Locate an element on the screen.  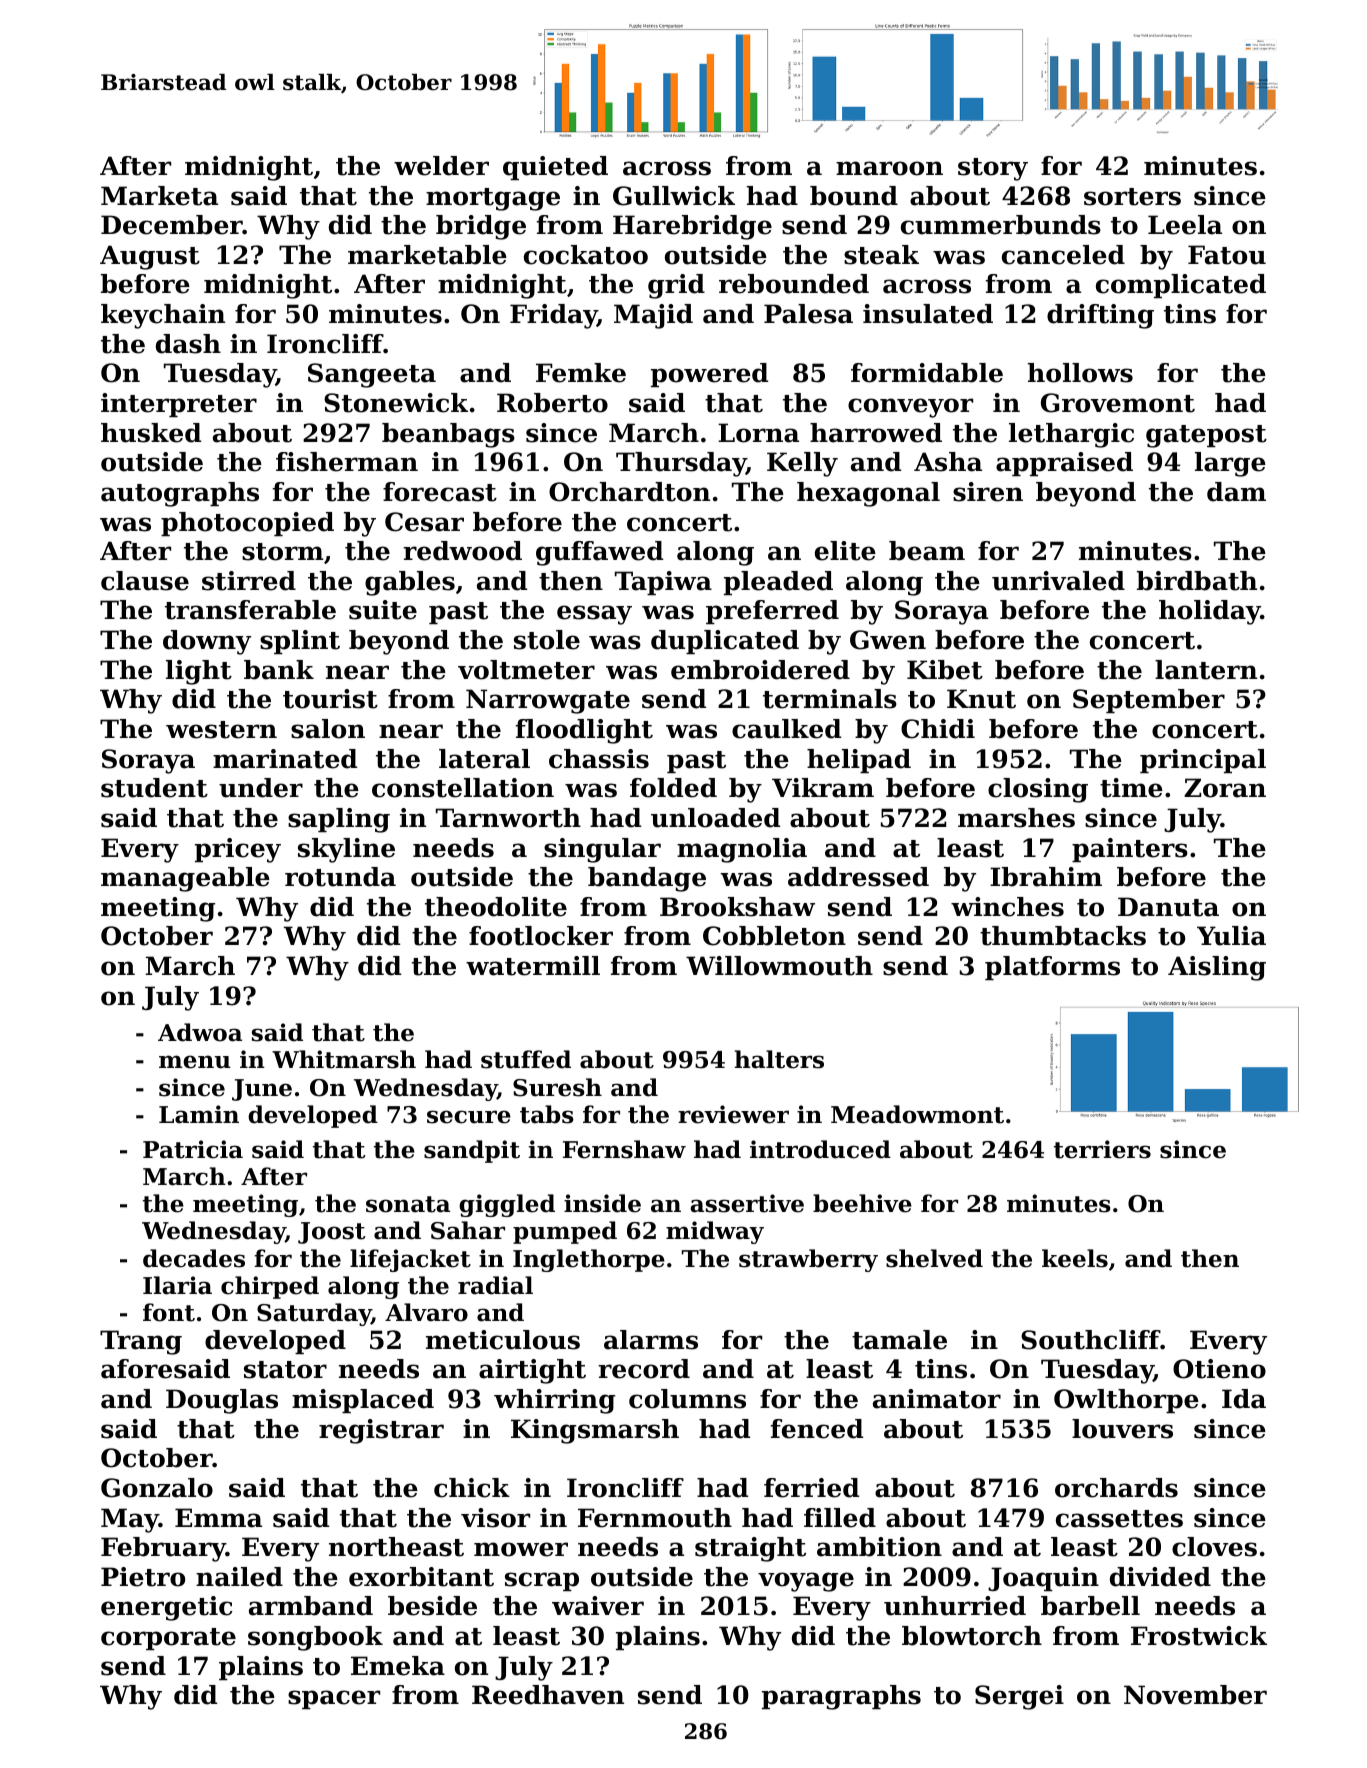
sorters is located at coordinates (1132, 197).
